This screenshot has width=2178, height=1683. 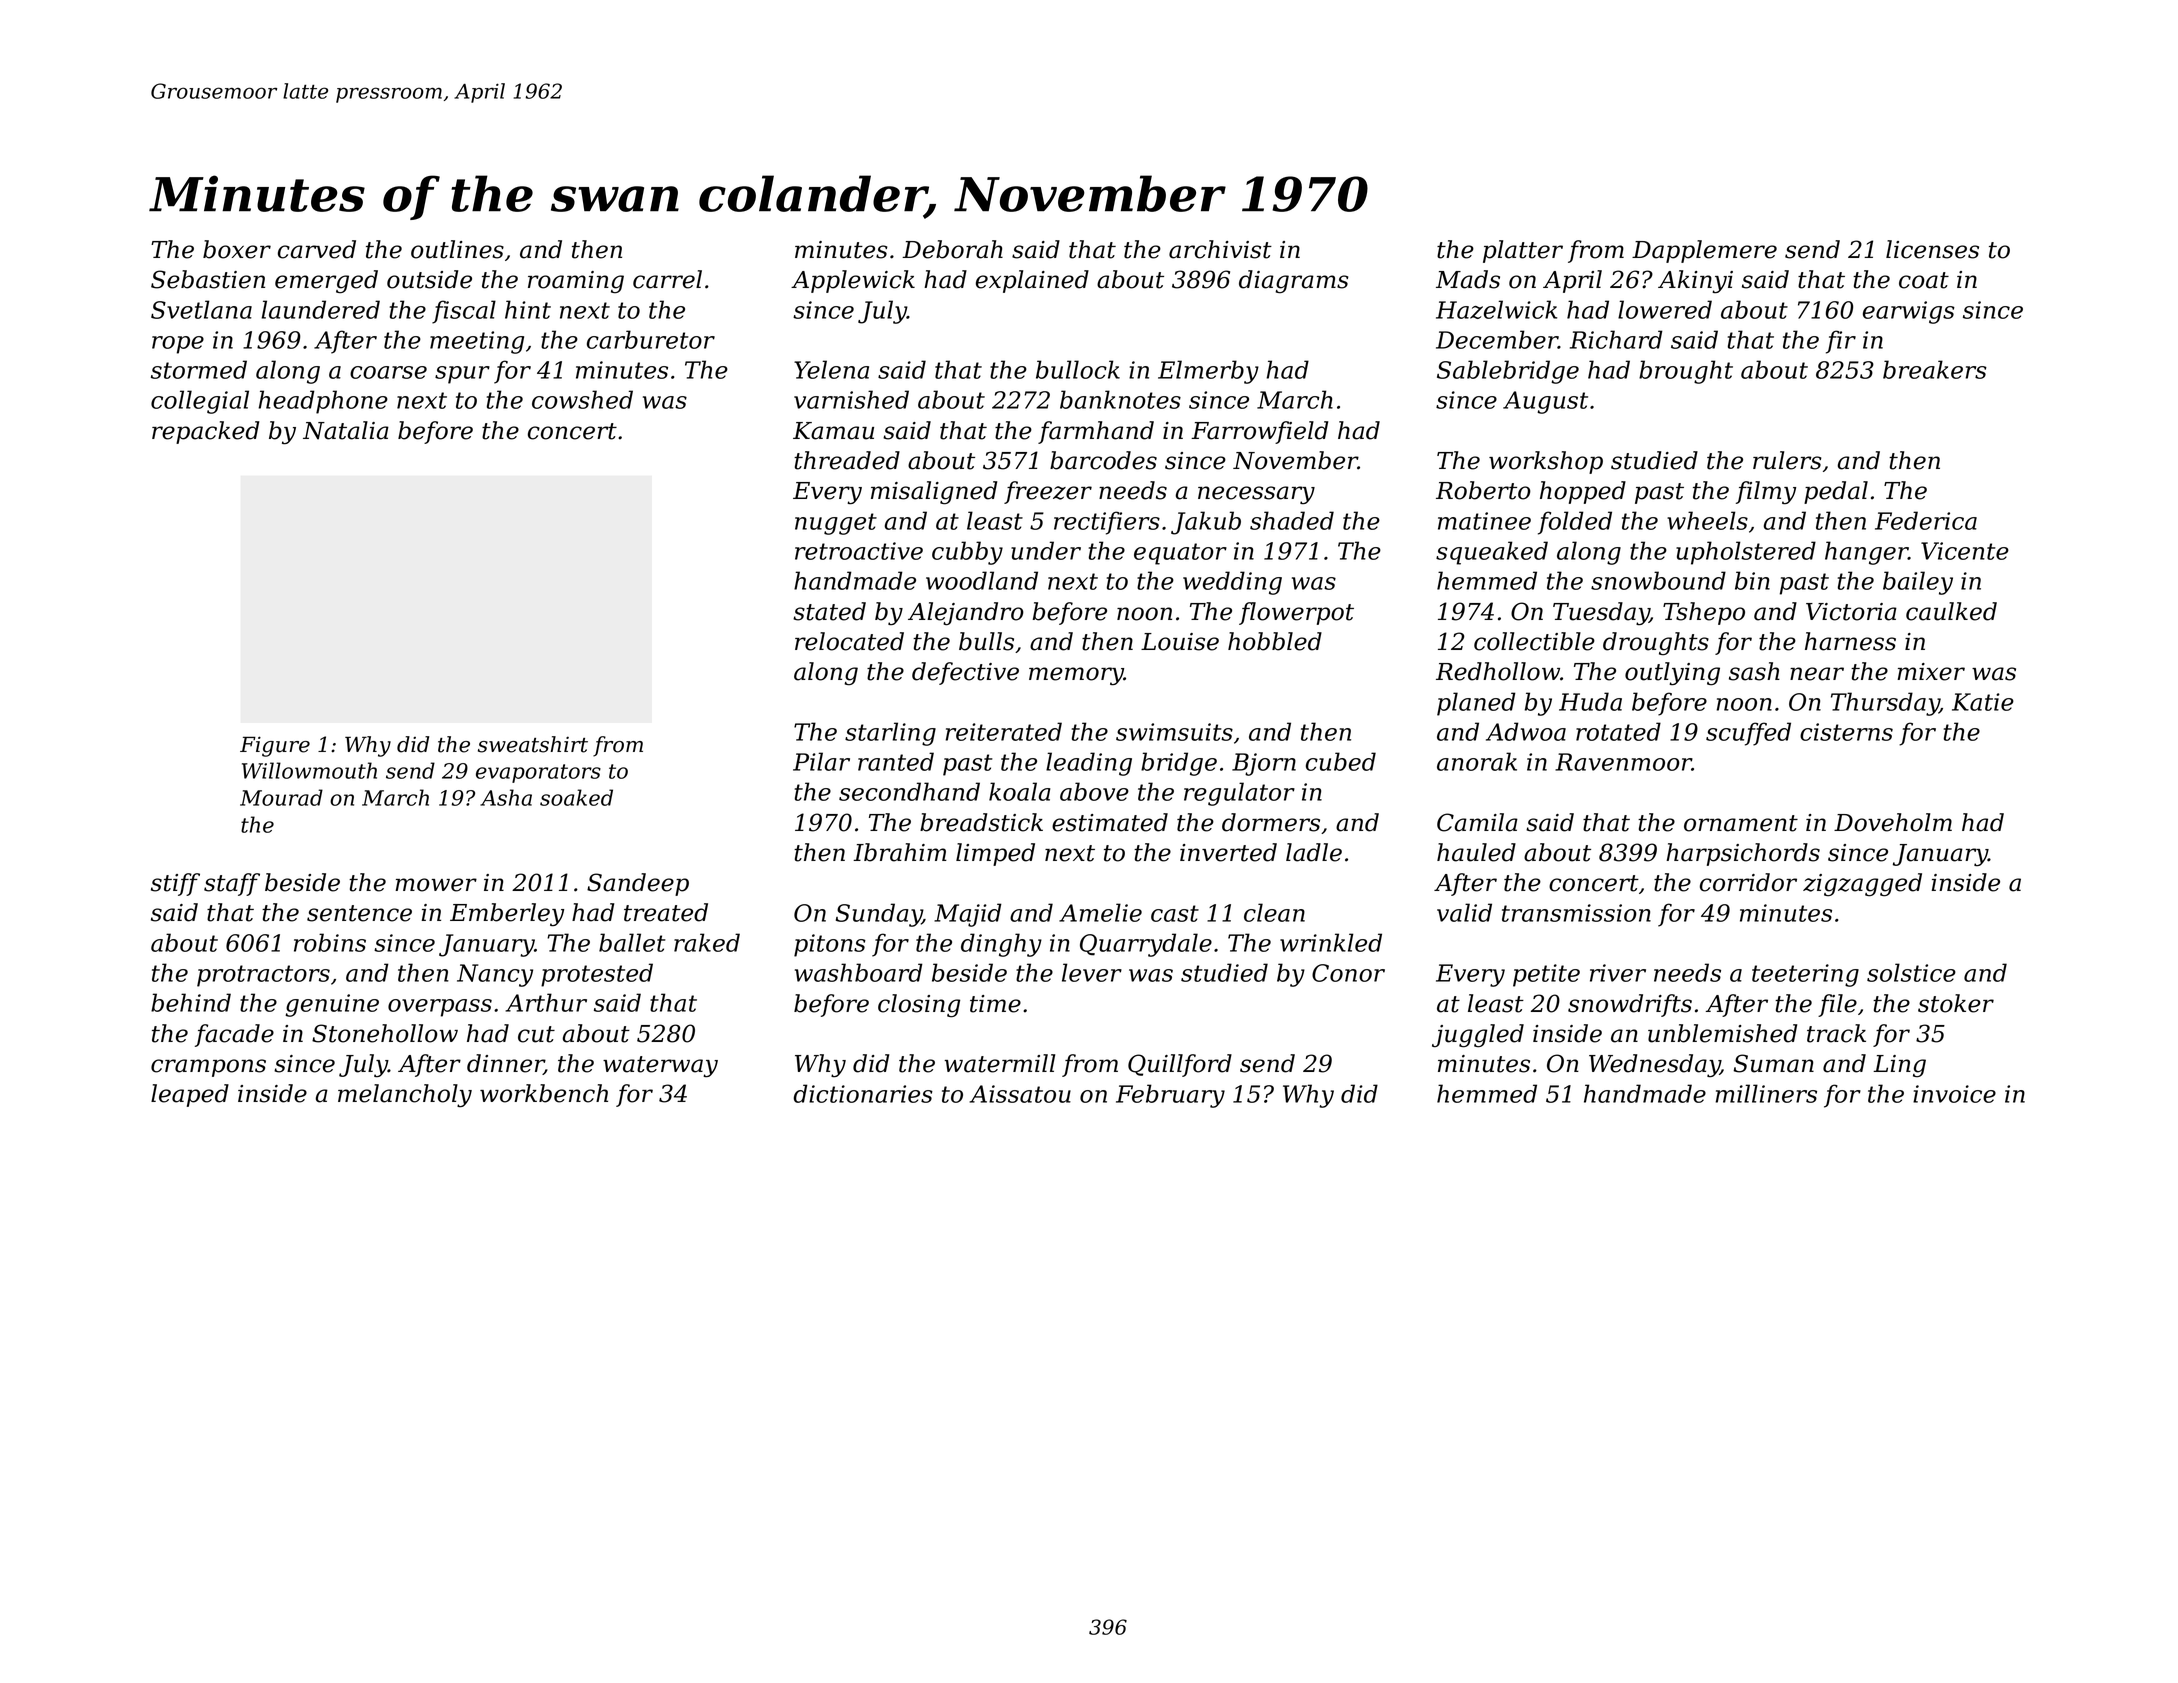 What do you see at coordinates (1935, 369) in the screenshot?
I see `breakers` at bounding box center [1935, 369].
